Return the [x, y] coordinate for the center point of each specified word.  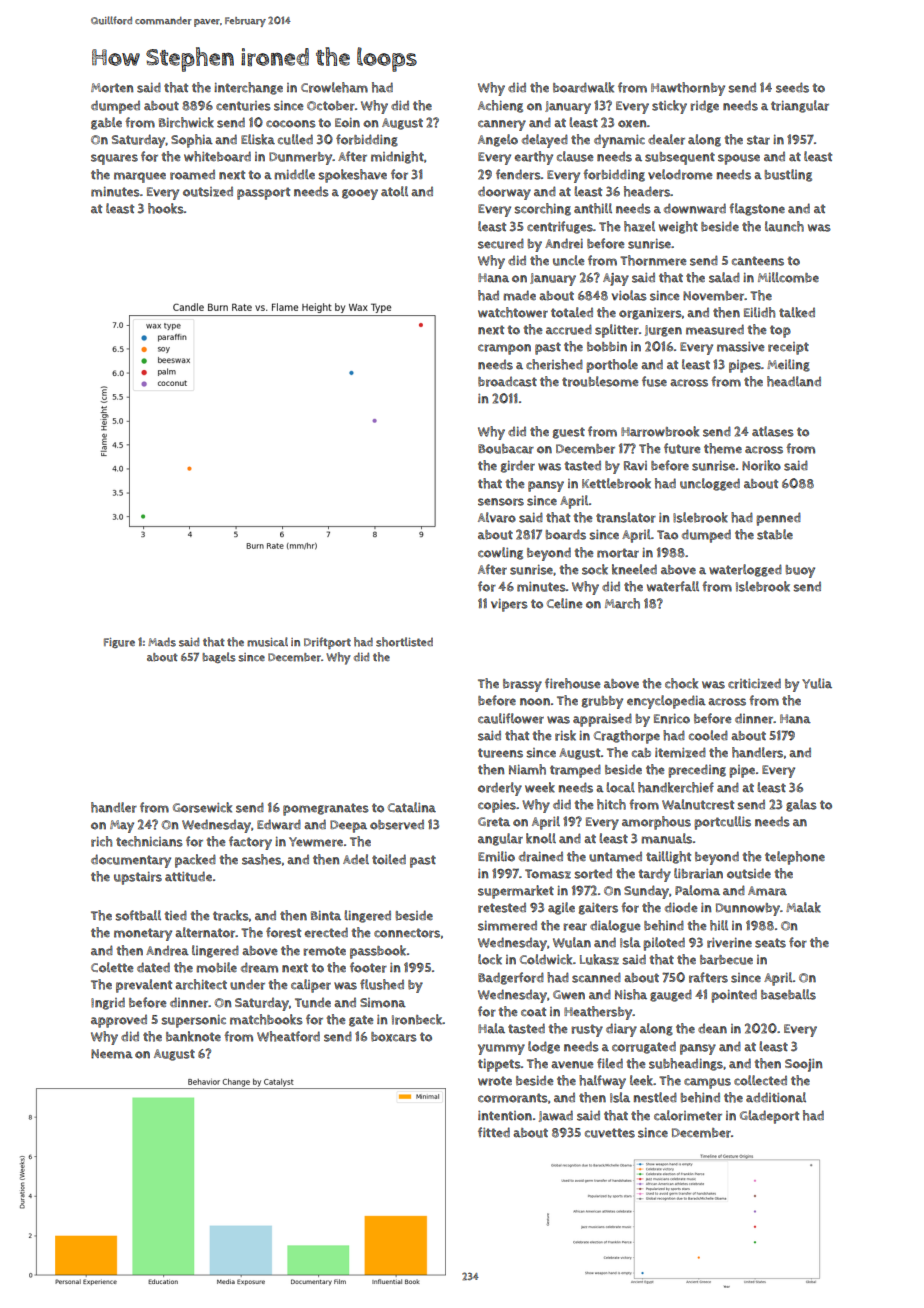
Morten [112, 88]
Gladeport [769, 1117]
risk [565, 735]
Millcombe [788, 277]
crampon [504, 349]
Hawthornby [688, 89]
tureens [500, 753]
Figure [119, 643]
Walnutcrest [698, 804]
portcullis [722, 823]
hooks [166, 208]
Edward [279, 824]
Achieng [500, 106]
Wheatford [288, 1036]
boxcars [394, 1037]
